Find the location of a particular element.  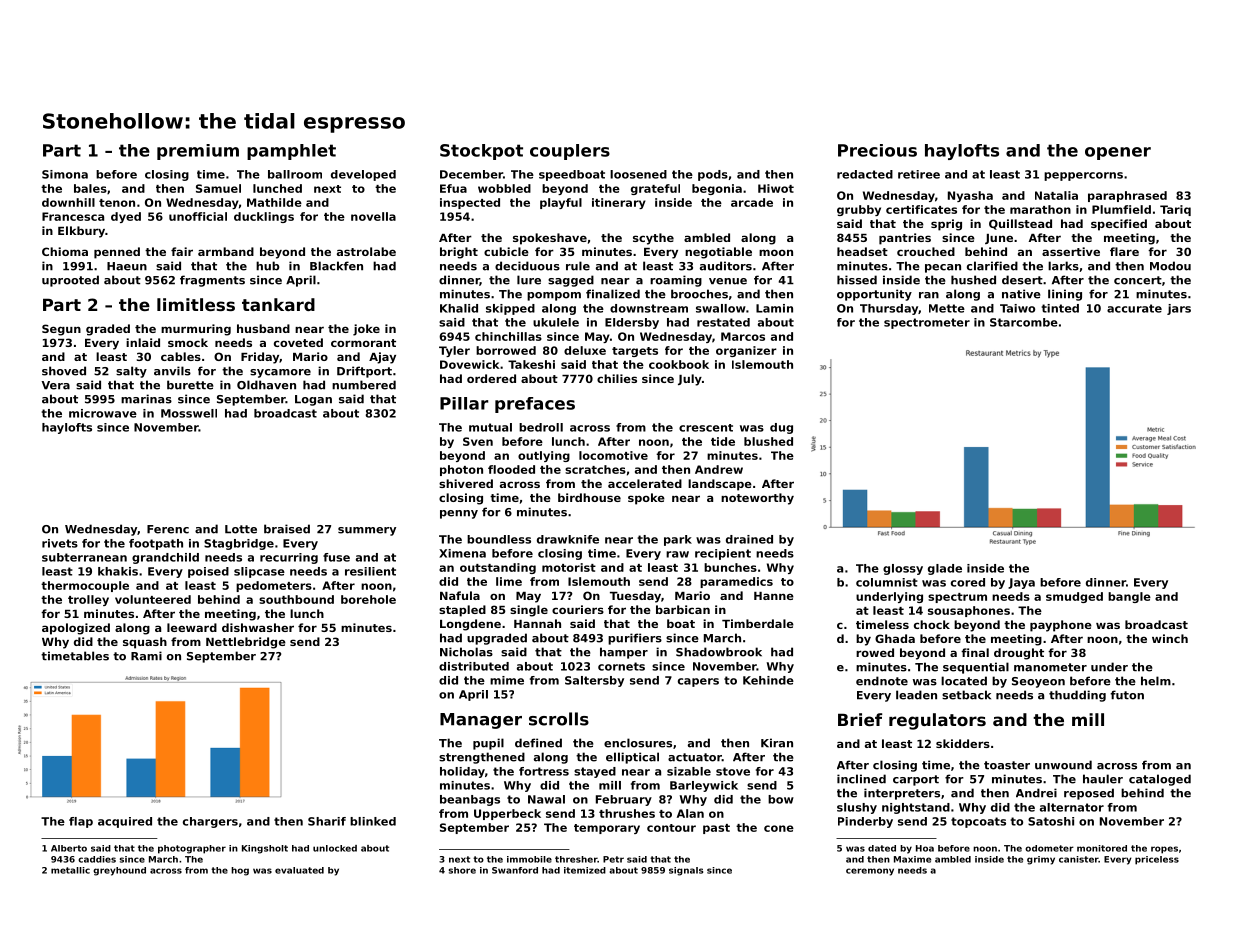

signals is located at coordinates (686, 871).
